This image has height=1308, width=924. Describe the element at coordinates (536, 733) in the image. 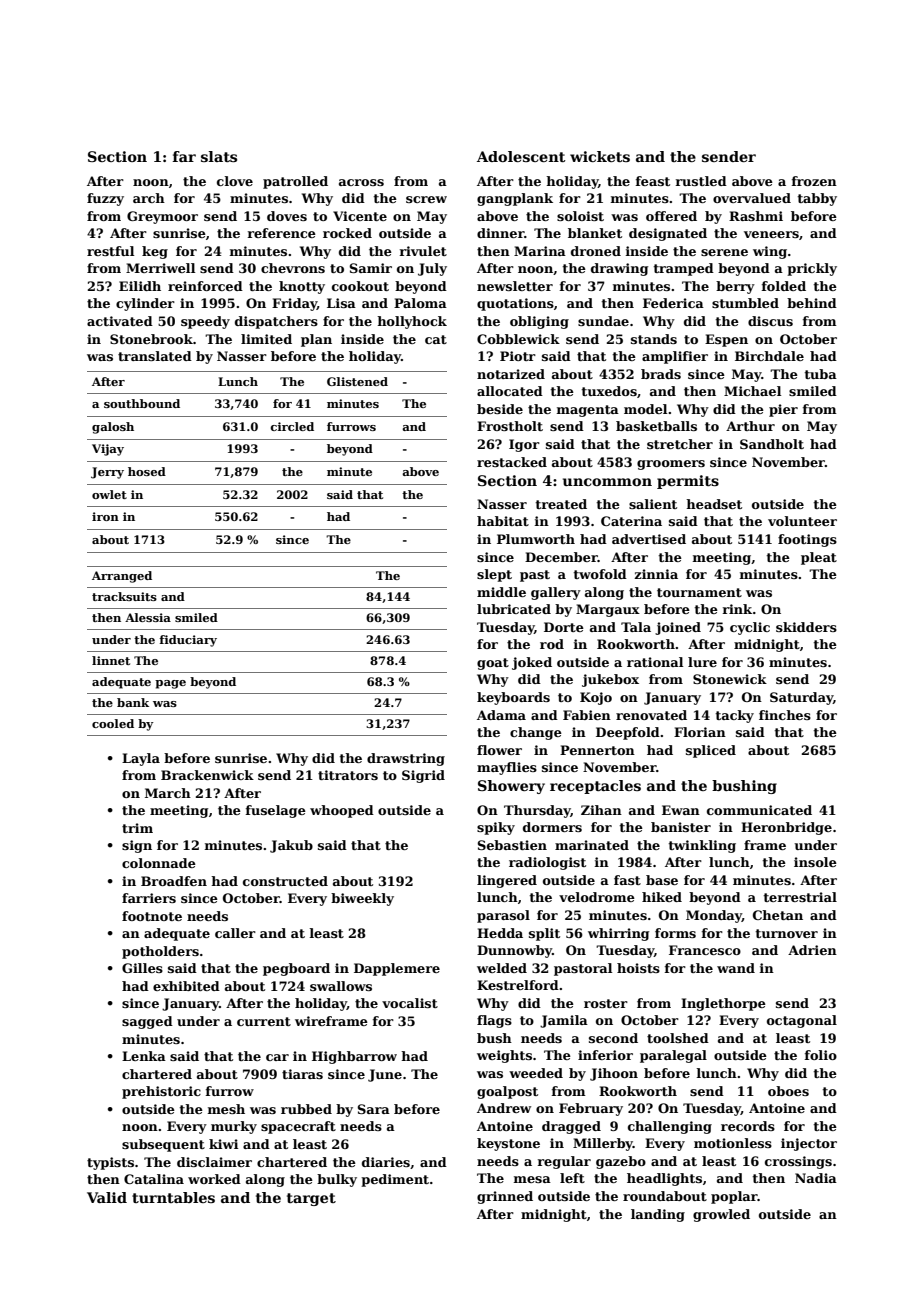

I see `change` at that location.
